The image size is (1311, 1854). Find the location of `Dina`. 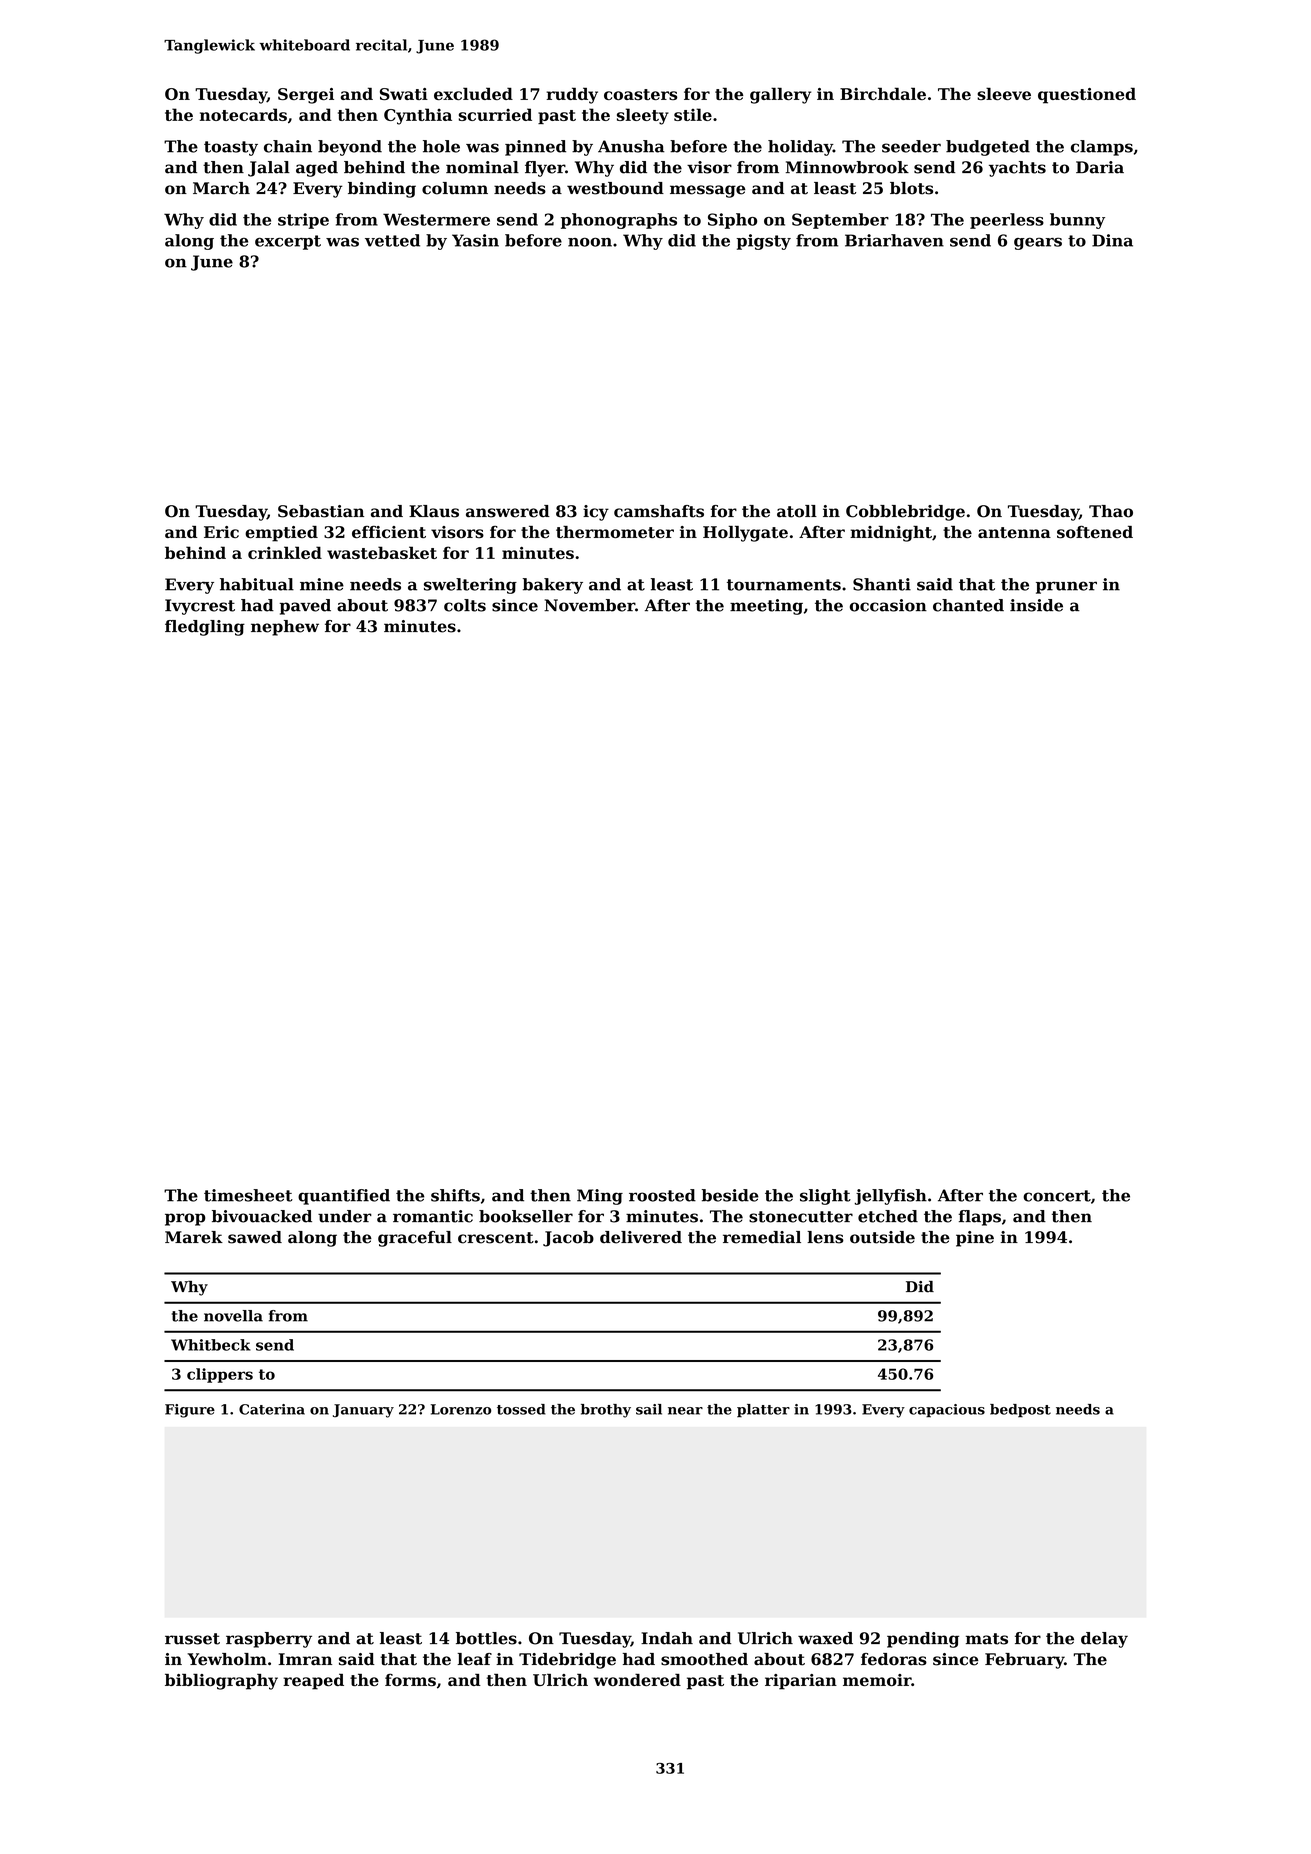

Dina is located at coordinates (1112, 240).
